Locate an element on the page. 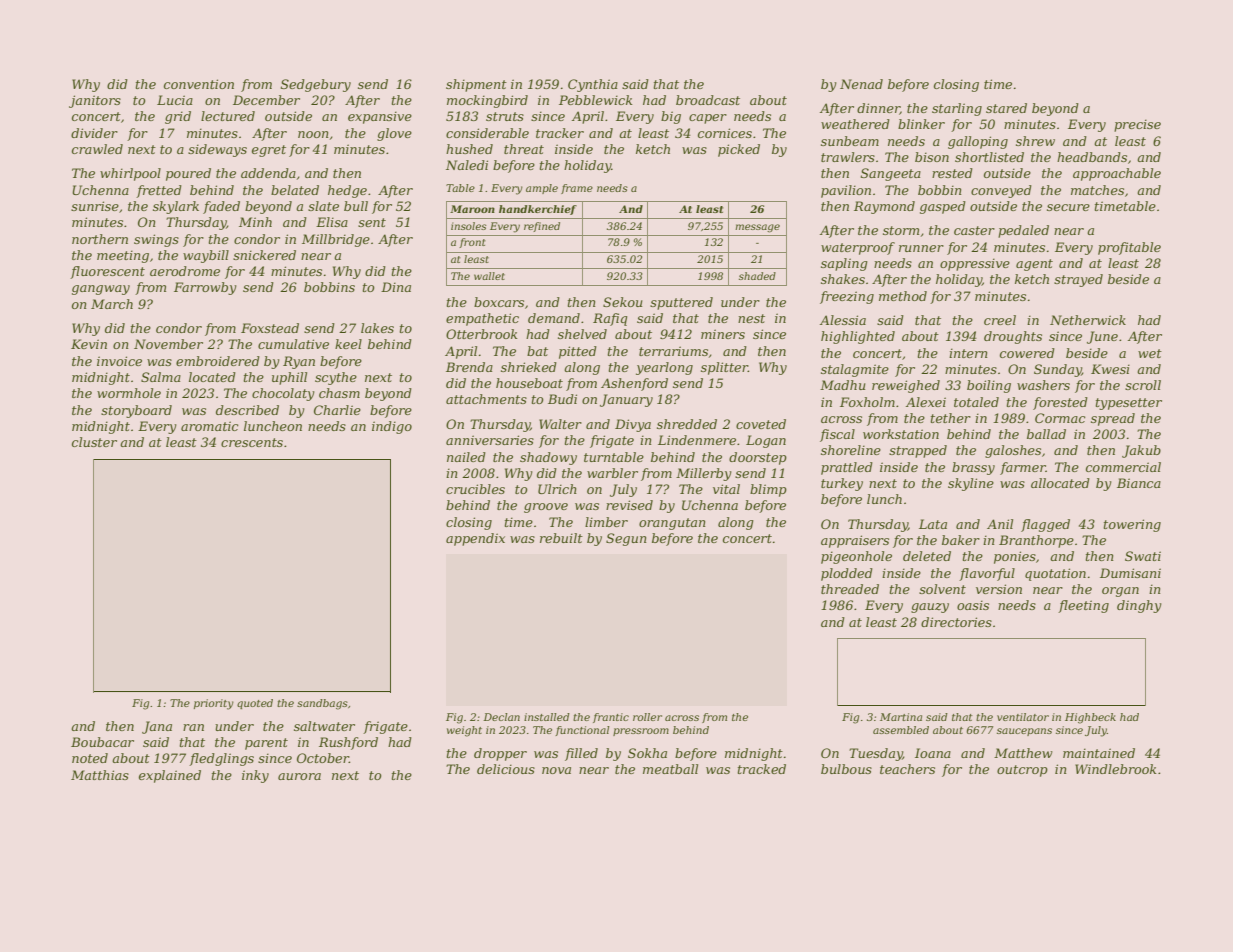 This image has width=1233, height=952. roller is located at coordinates (647, 717).
